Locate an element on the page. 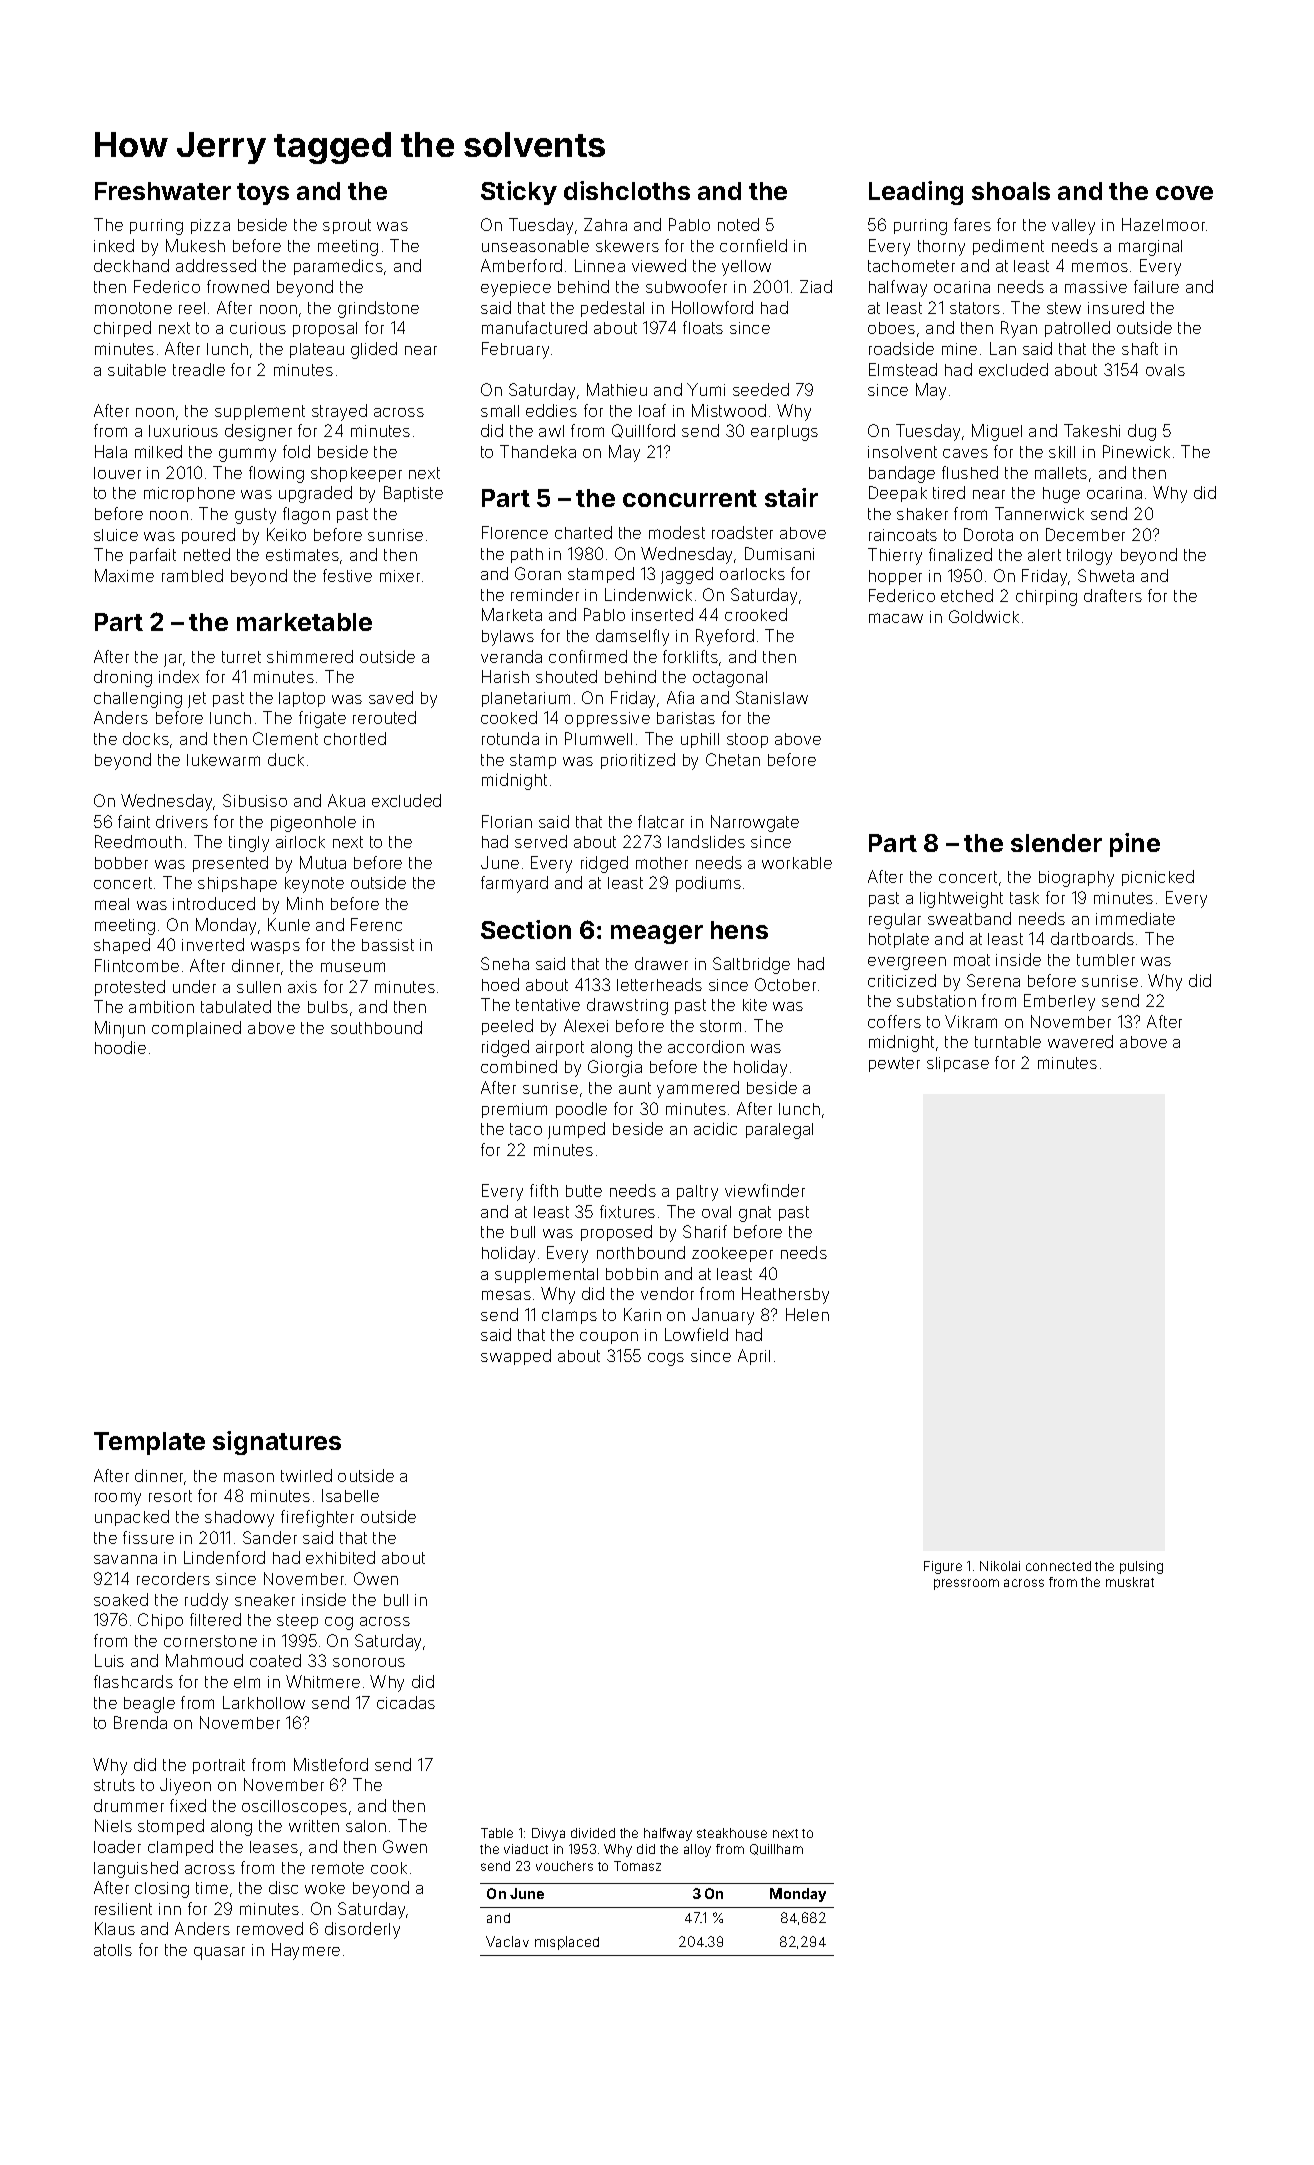 This document has height=2165, width=1314. Klaus is located at coordinates (115, 1928).
